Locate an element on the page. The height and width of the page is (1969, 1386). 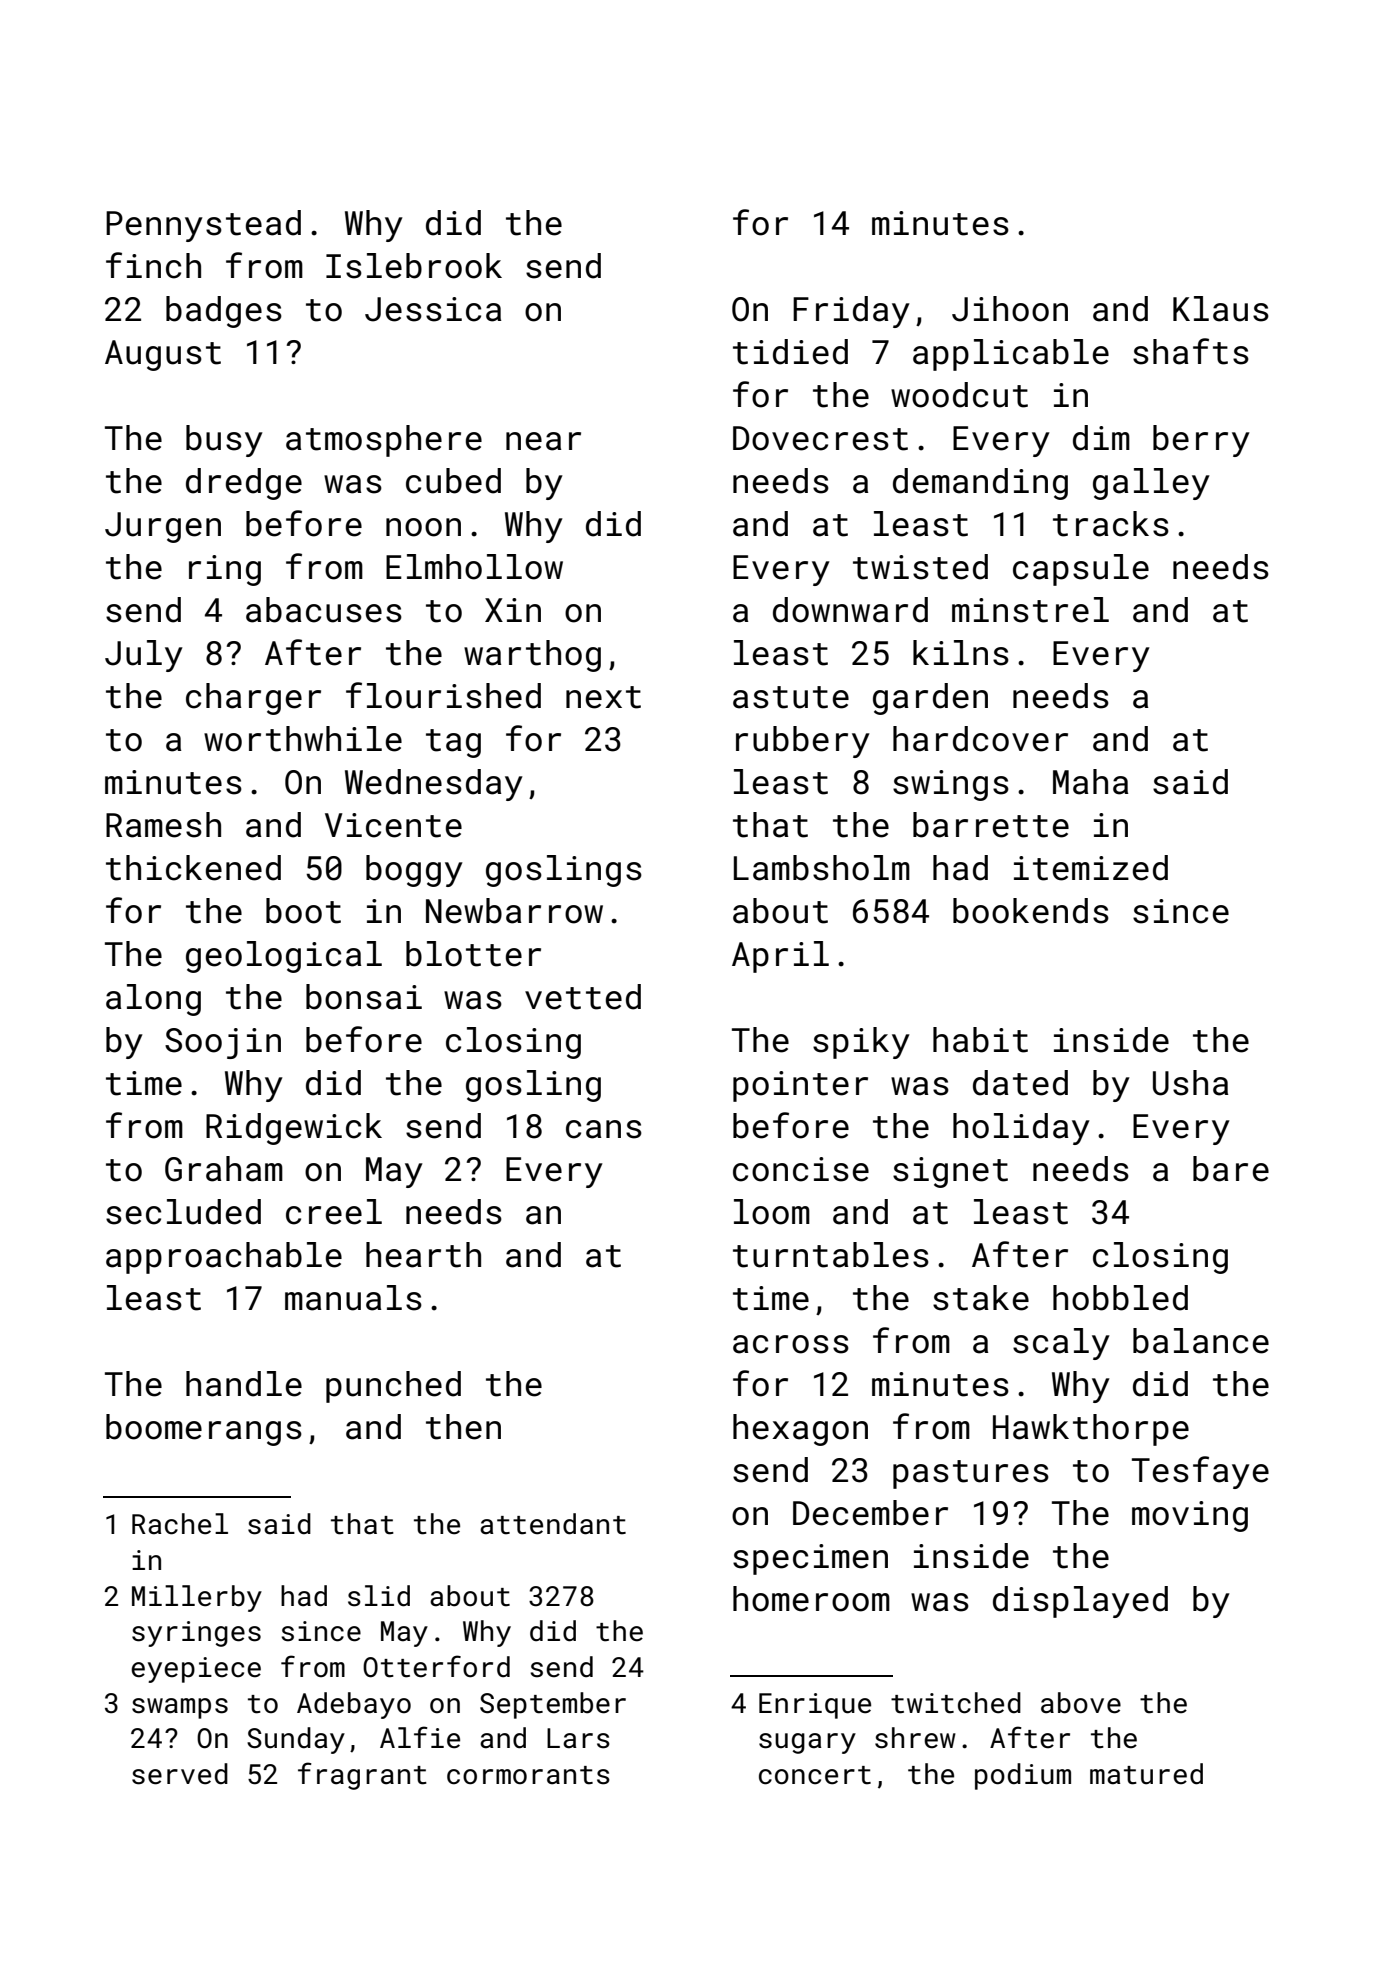
shafts is located at coordinates (1191, 351).
